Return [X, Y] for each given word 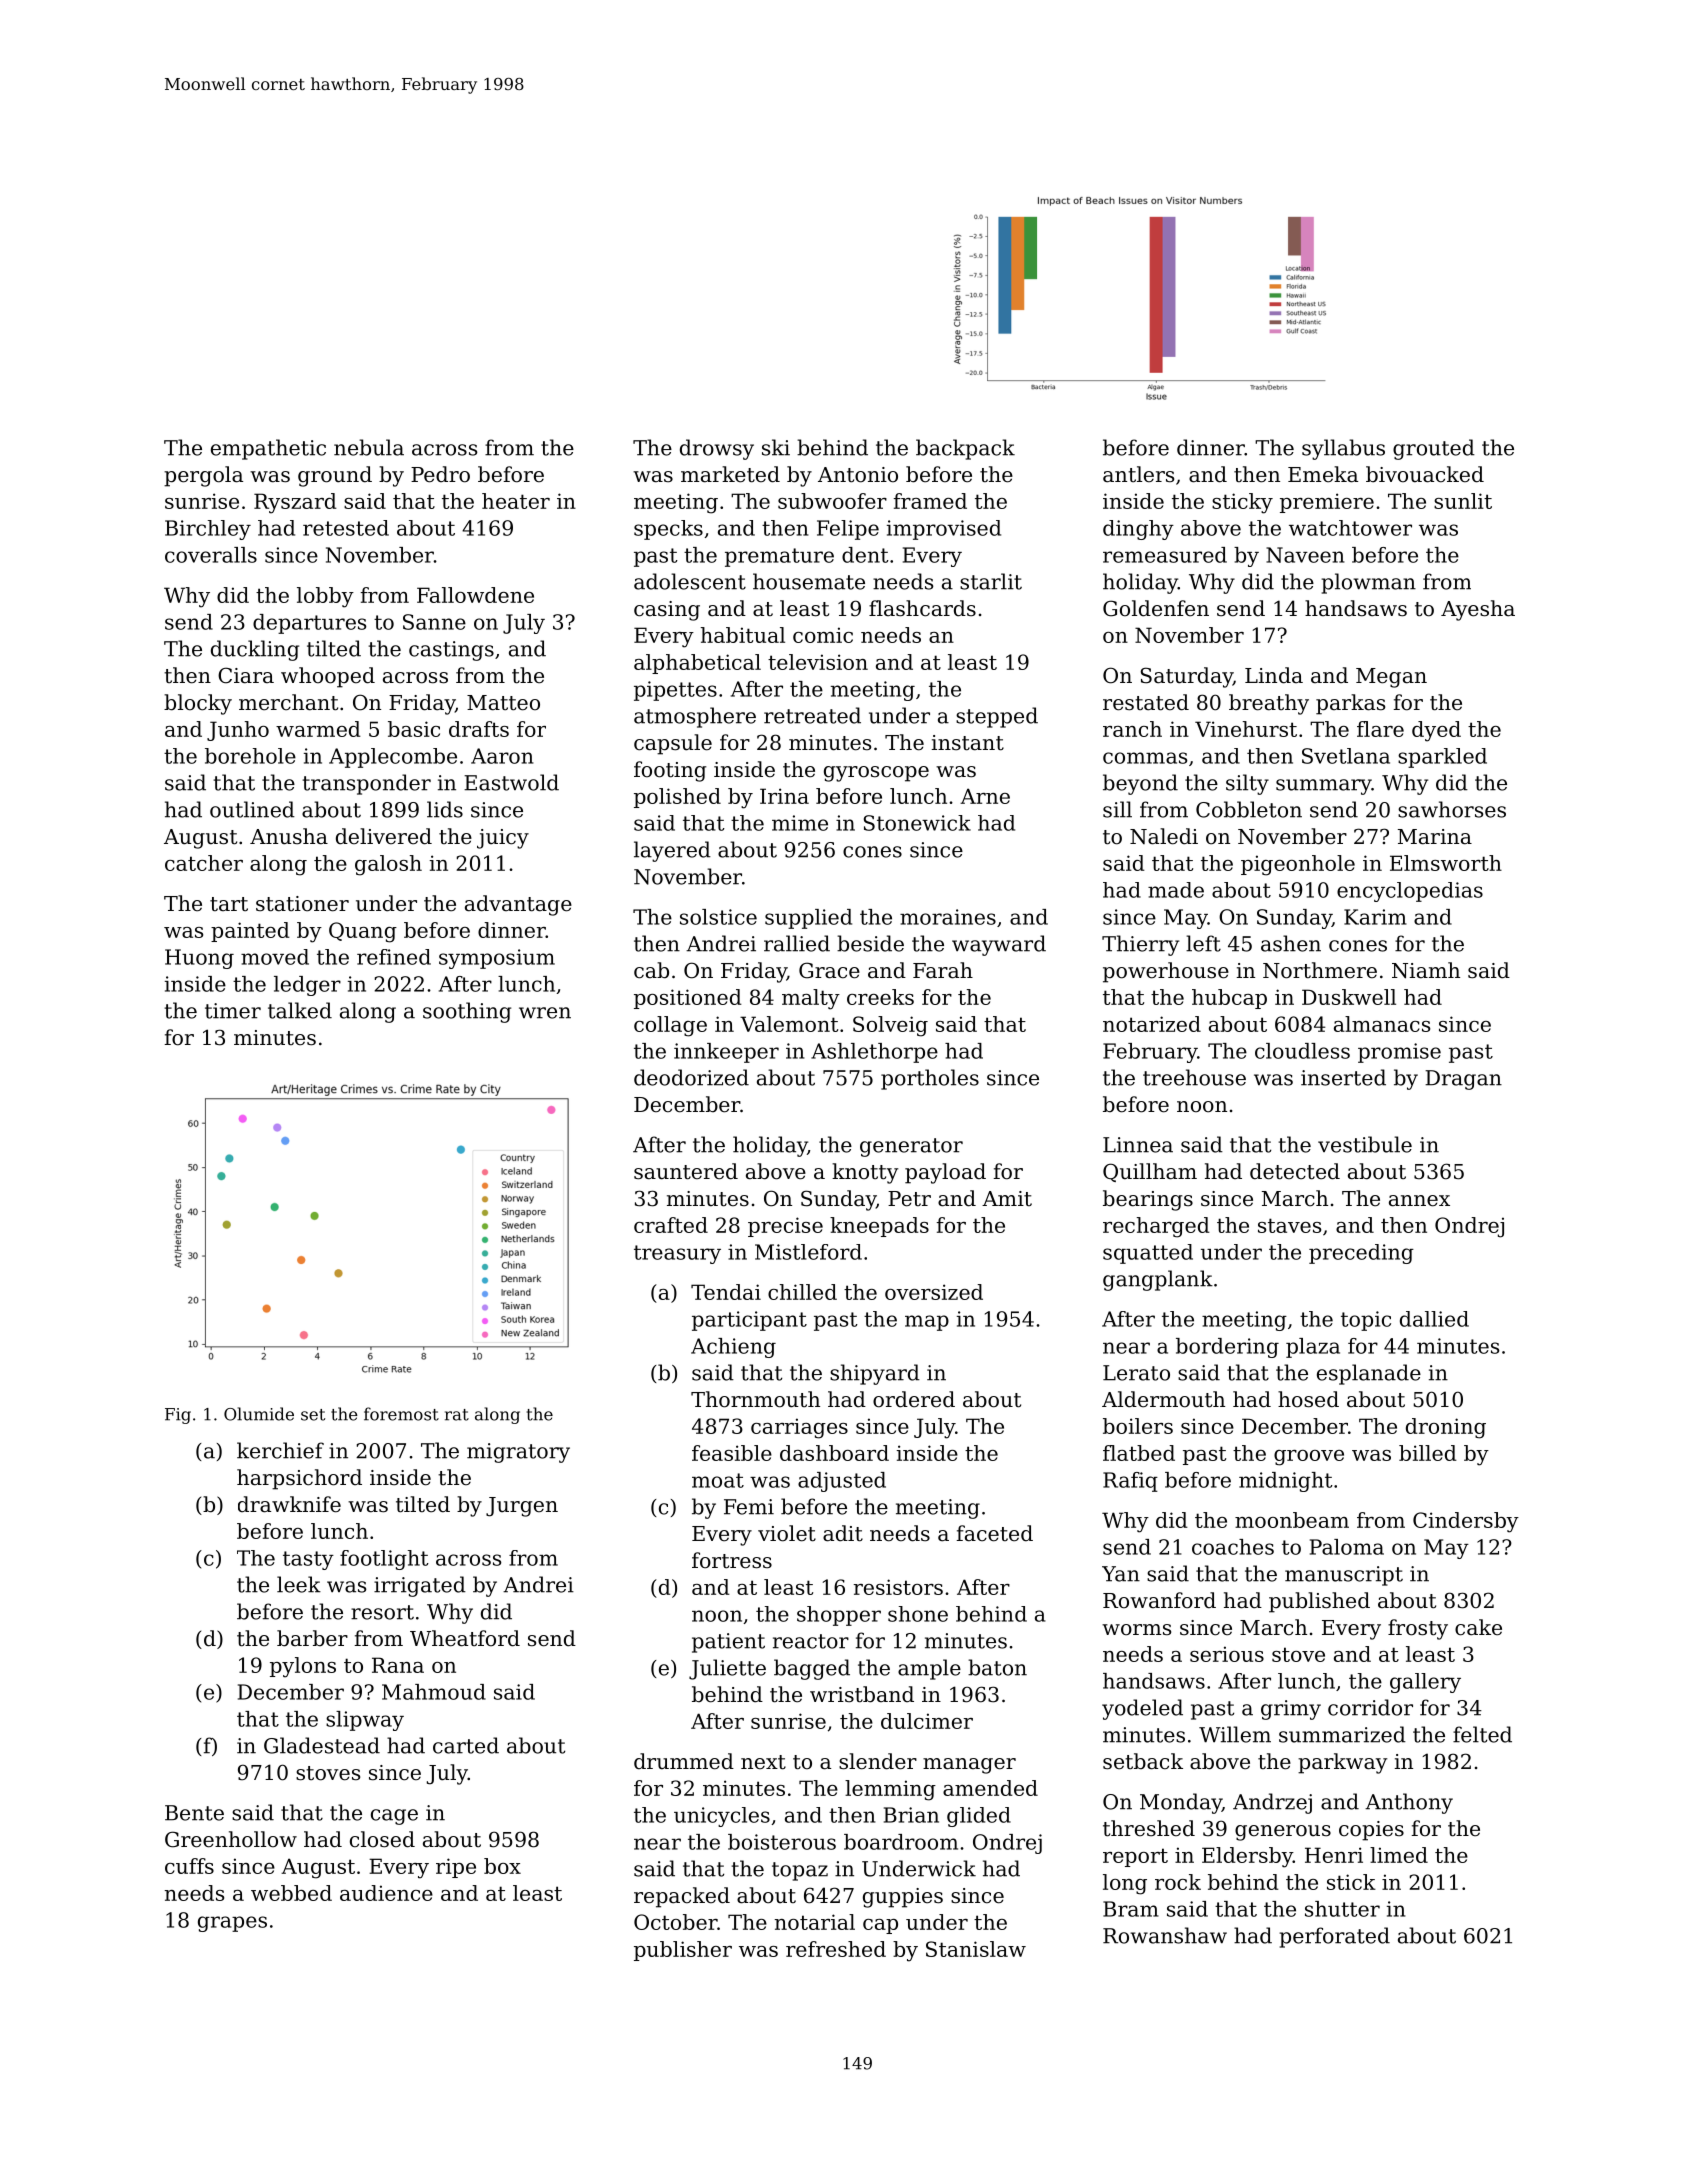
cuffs [189, 1866]
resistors [898, 1587]
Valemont [789, 1024]
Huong [199, 959]
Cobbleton [1249, 809]
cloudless [1302, 1051]
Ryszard [295, 503]
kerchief [280, 1450]
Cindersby [1466, 1522]
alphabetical [697, 664]
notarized [1152, 1024]
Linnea [1138, 1145]
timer [233, 1011]
